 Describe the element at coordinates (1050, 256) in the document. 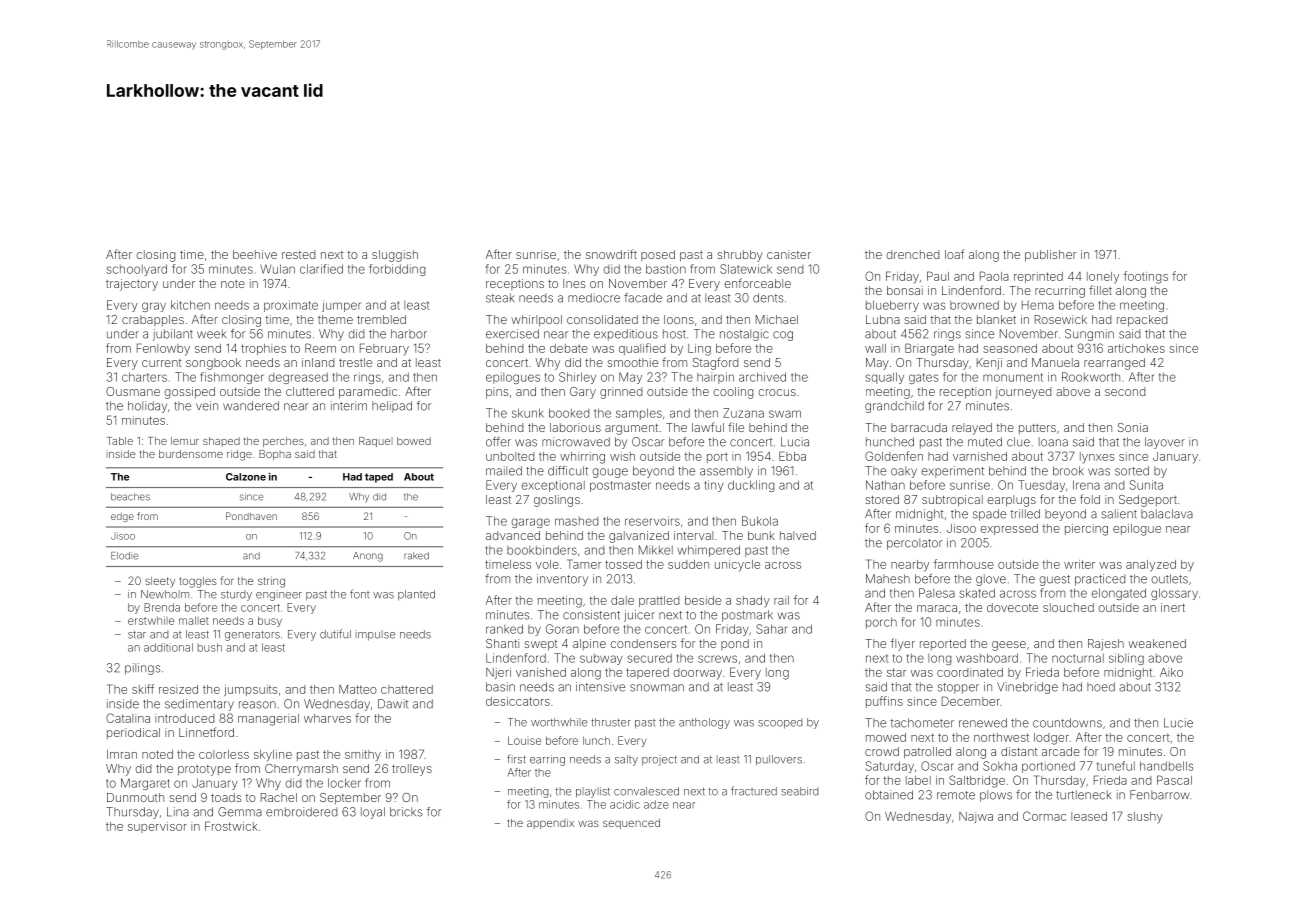

I see `publisher` at that location.
